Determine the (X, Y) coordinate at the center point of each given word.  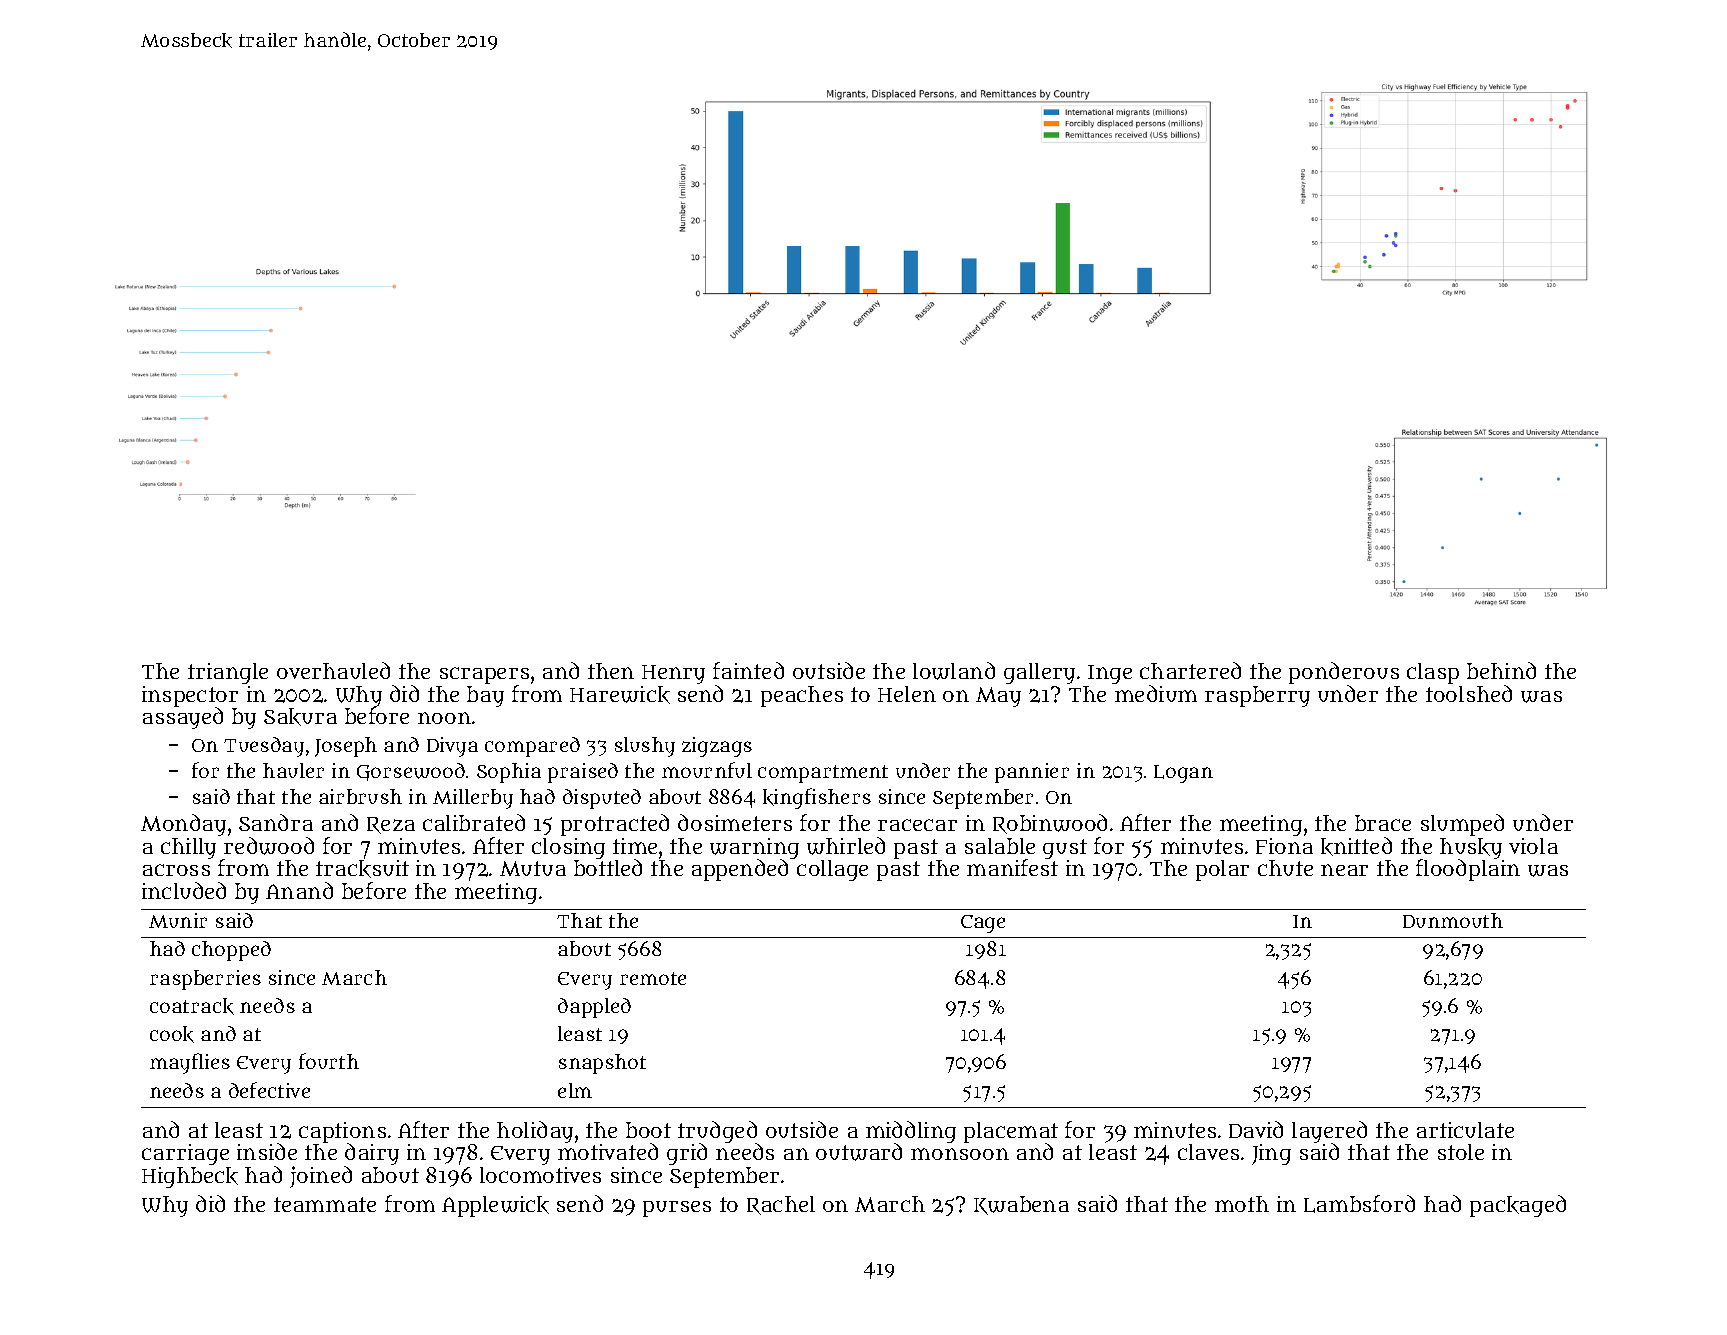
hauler (293, 770)
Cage (983, 924)
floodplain (1468, 870)
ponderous (1344, 673)
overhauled (333, 670)
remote (653, 978)
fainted (748, 670)
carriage (185, 1154)
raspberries (205, 980)
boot (648, 1130)
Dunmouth (1453, 920)
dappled (594, 1008)
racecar (917, 825)
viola (1533, 846)
